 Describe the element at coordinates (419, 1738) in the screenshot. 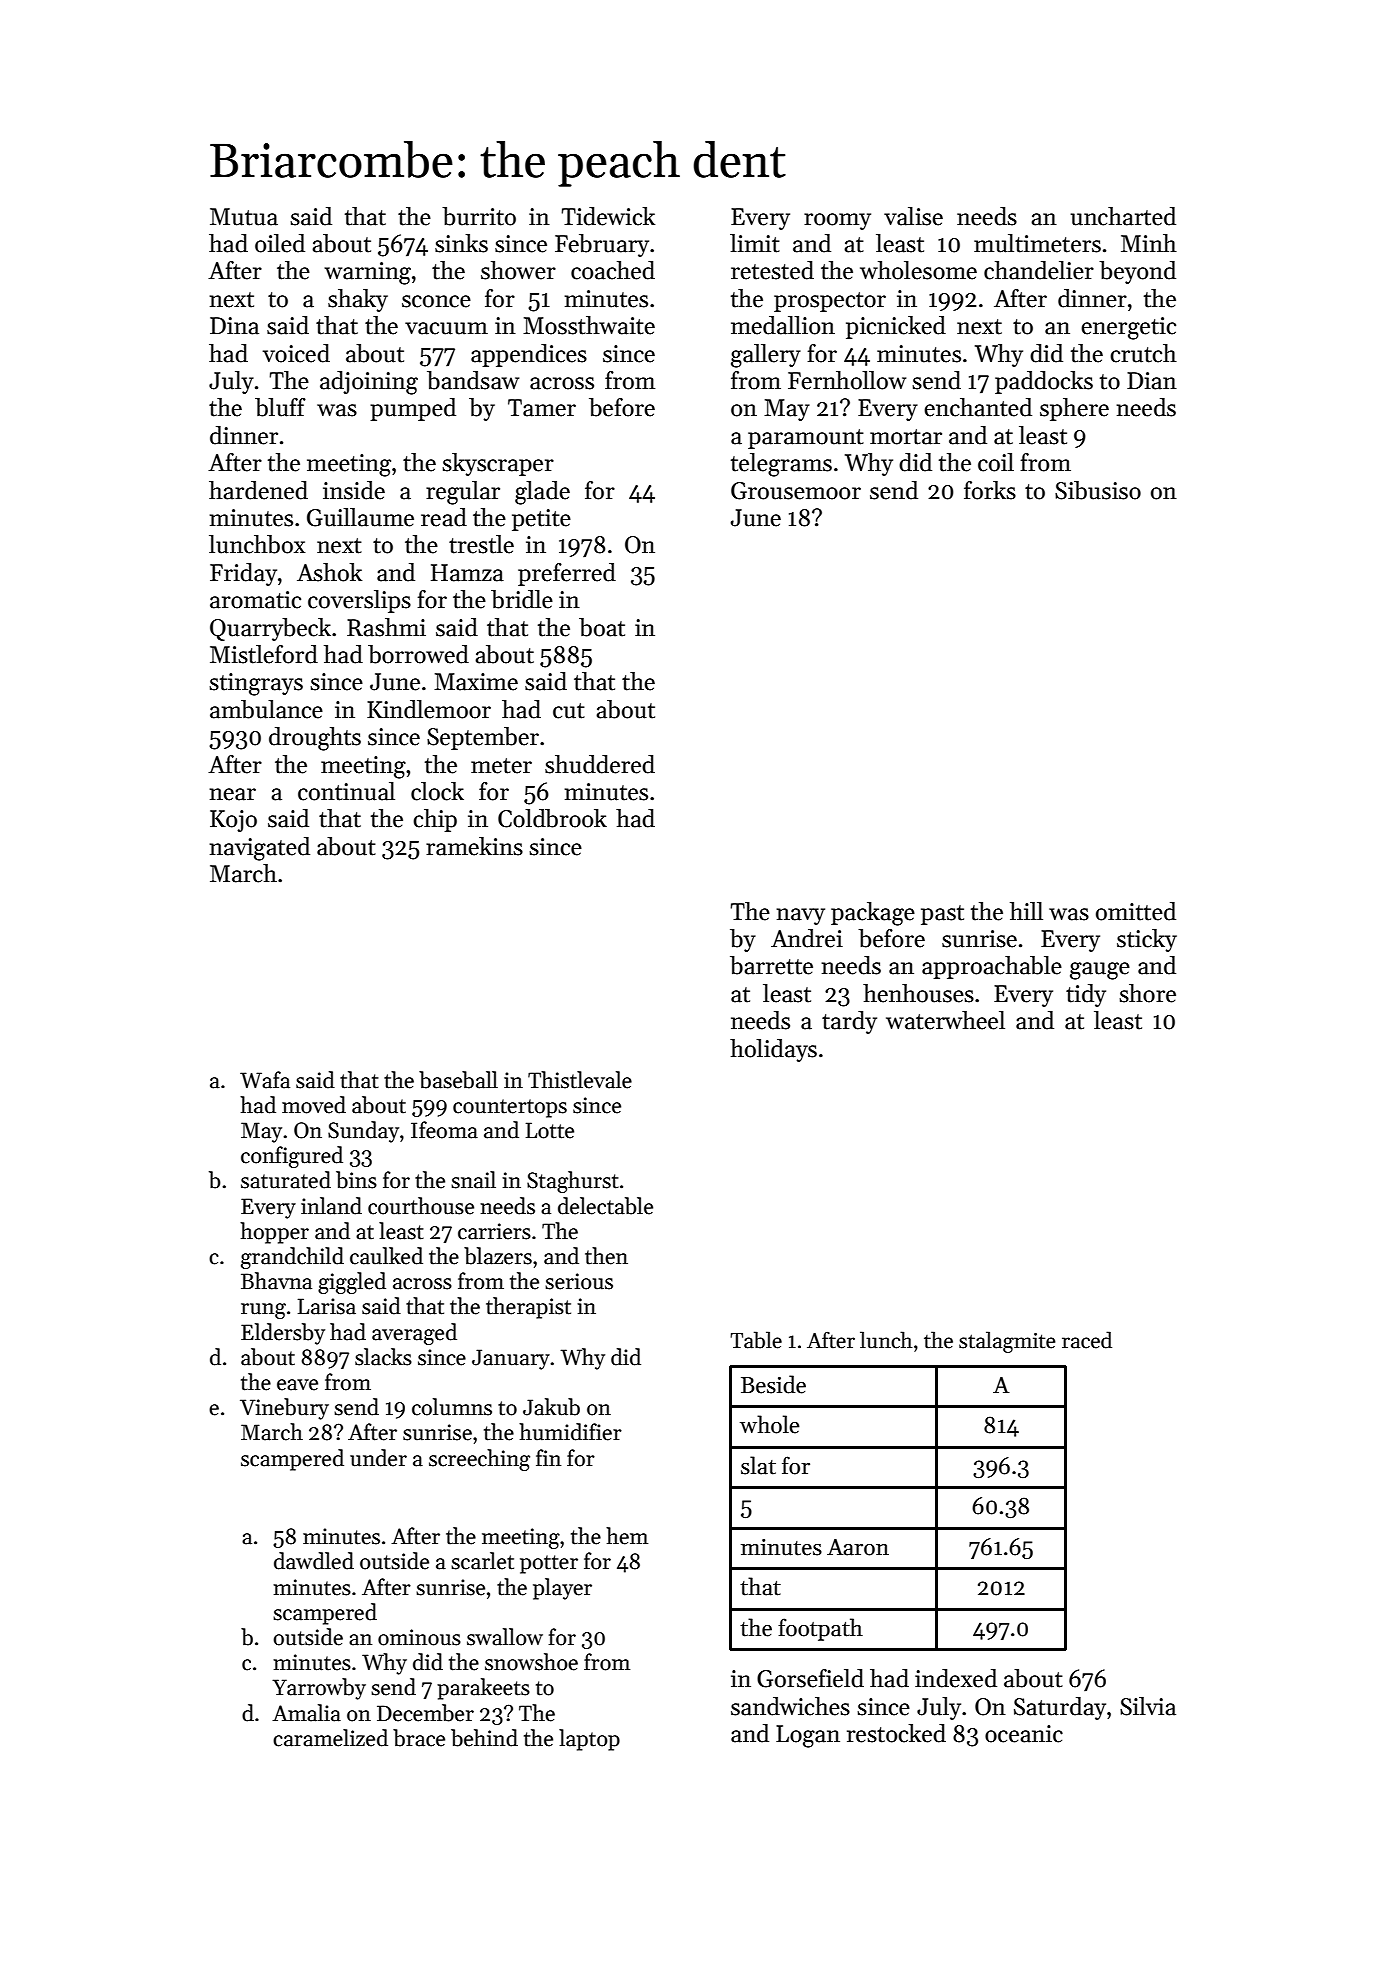

I see `brace` at that location.
